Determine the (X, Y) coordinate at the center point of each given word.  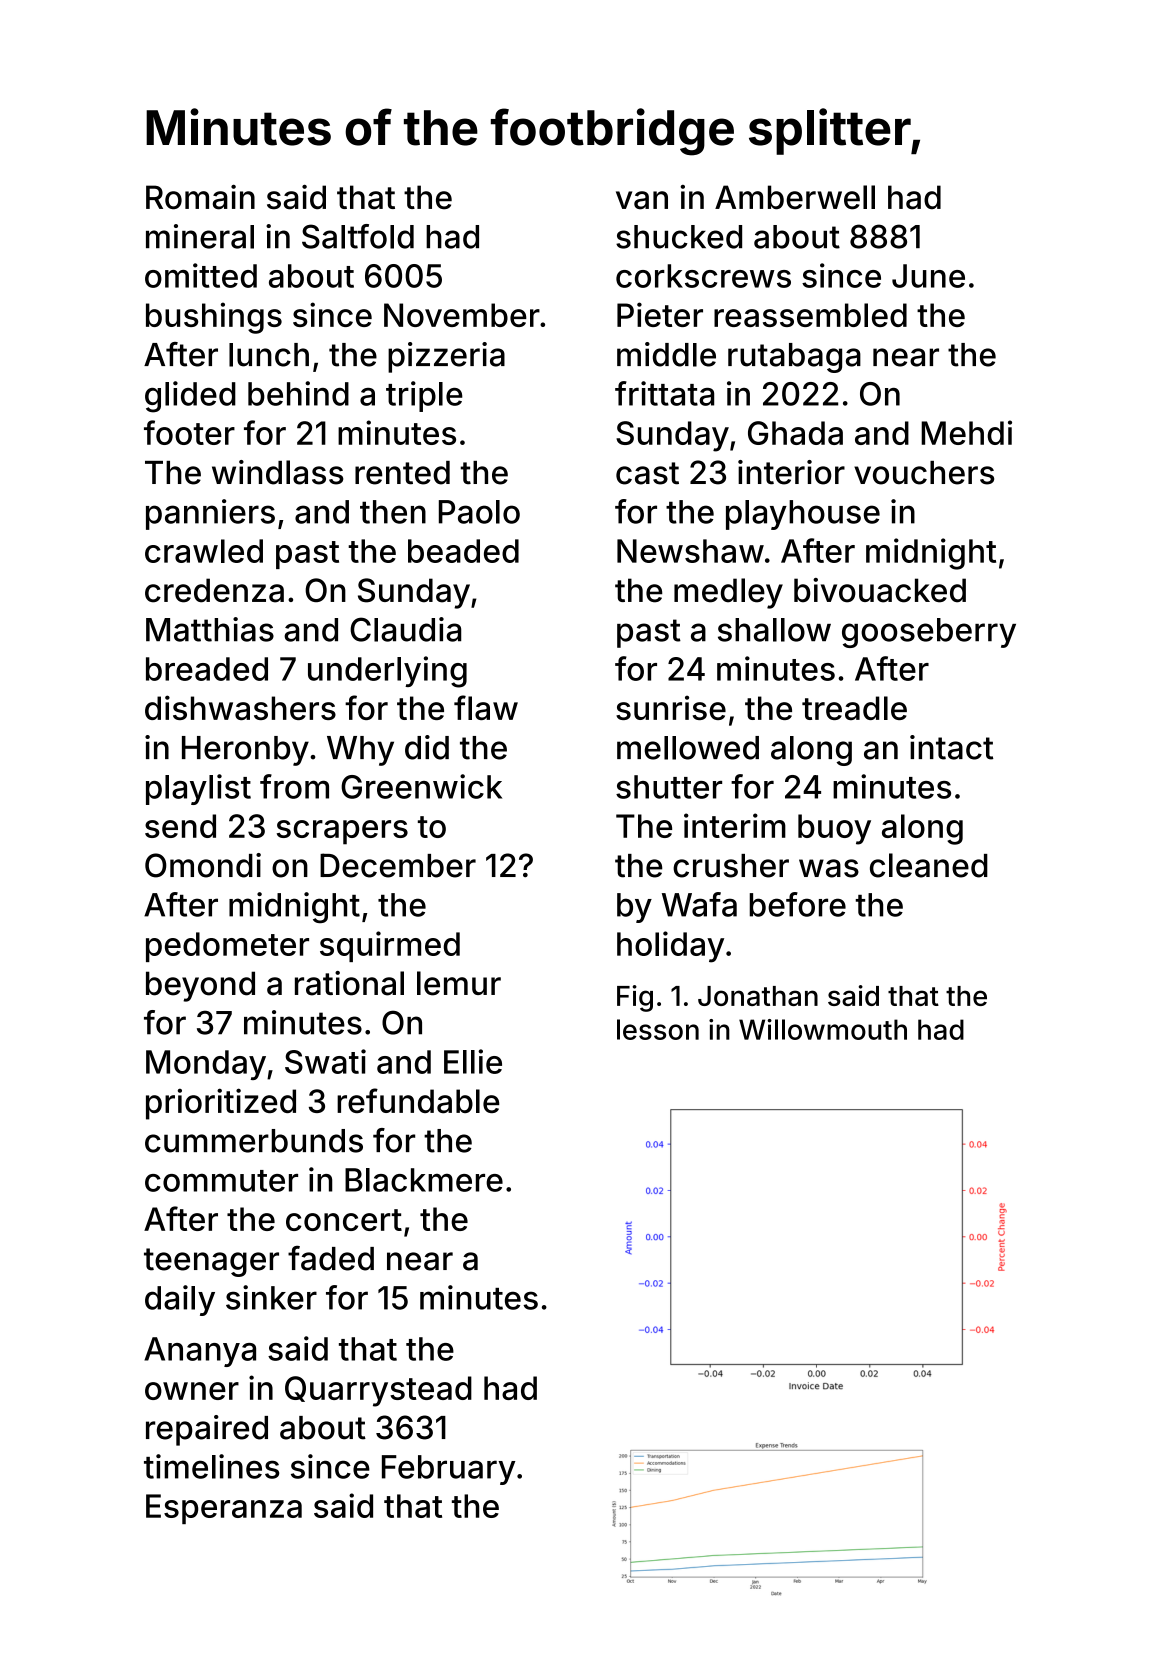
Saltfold (358, 236)
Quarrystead (378, 1391)
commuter (221, 1181)
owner (192, 1391)
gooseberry (929, 633)
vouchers (924, 473)
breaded (207, 669)
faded (331, 1258)
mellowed (688, 748)
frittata (664, 393)
